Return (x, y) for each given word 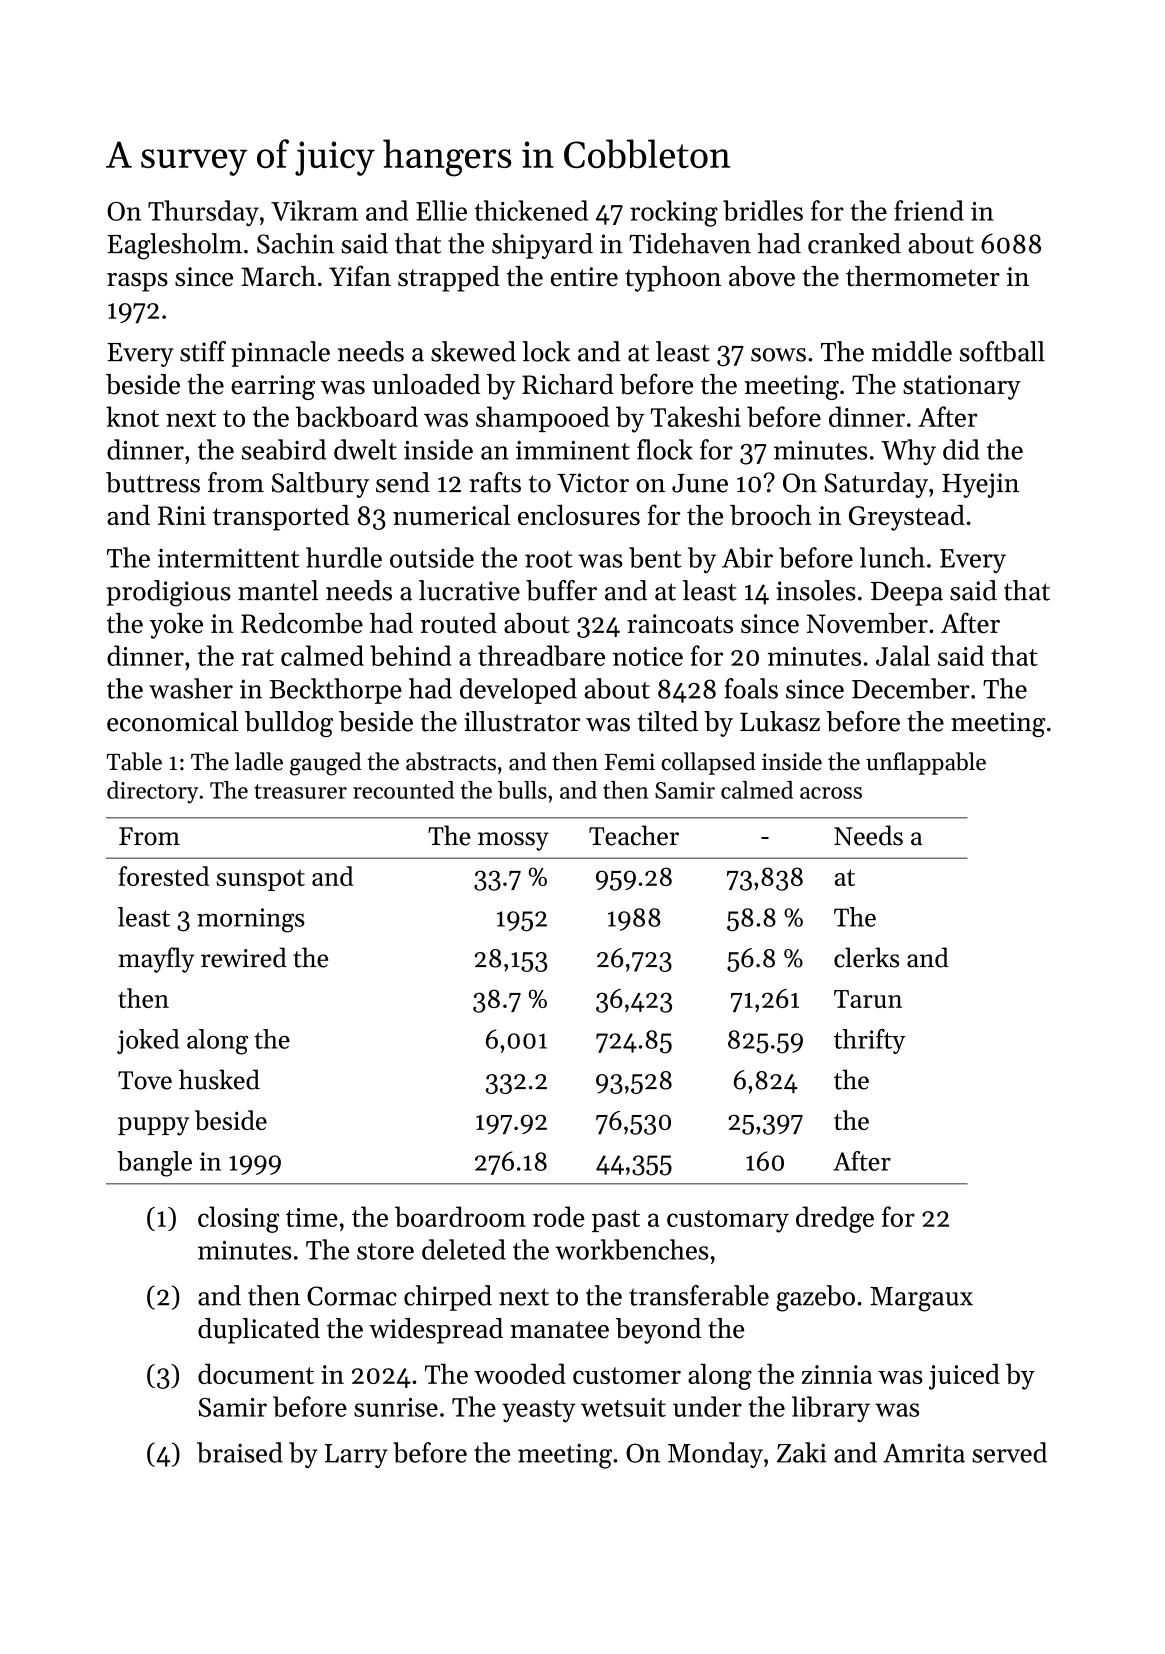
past (615, 1221)
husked (219, 1079)
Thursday (203, 213)
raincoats (680, 623)
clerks (866, 957)
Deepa (907, 594)
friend (929, 210)
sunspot (261, 880)
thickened (531, 210)
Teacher (634, 835)
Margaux (921, 1299)
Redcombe (302, 623)
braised (240, 1452)
